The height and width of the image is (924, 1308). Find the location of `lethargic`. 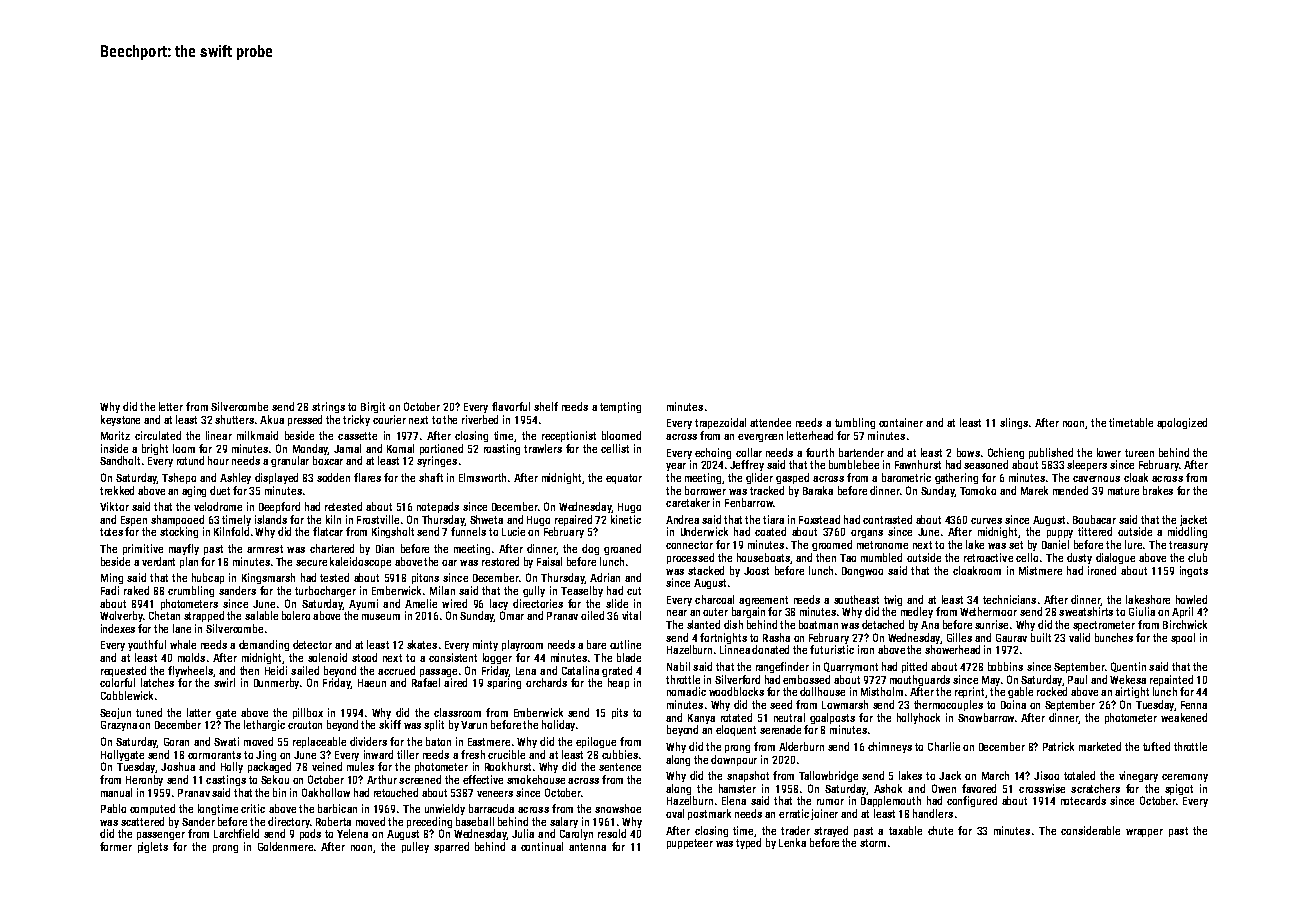

lethargic is located at coordinates (264, 725).
